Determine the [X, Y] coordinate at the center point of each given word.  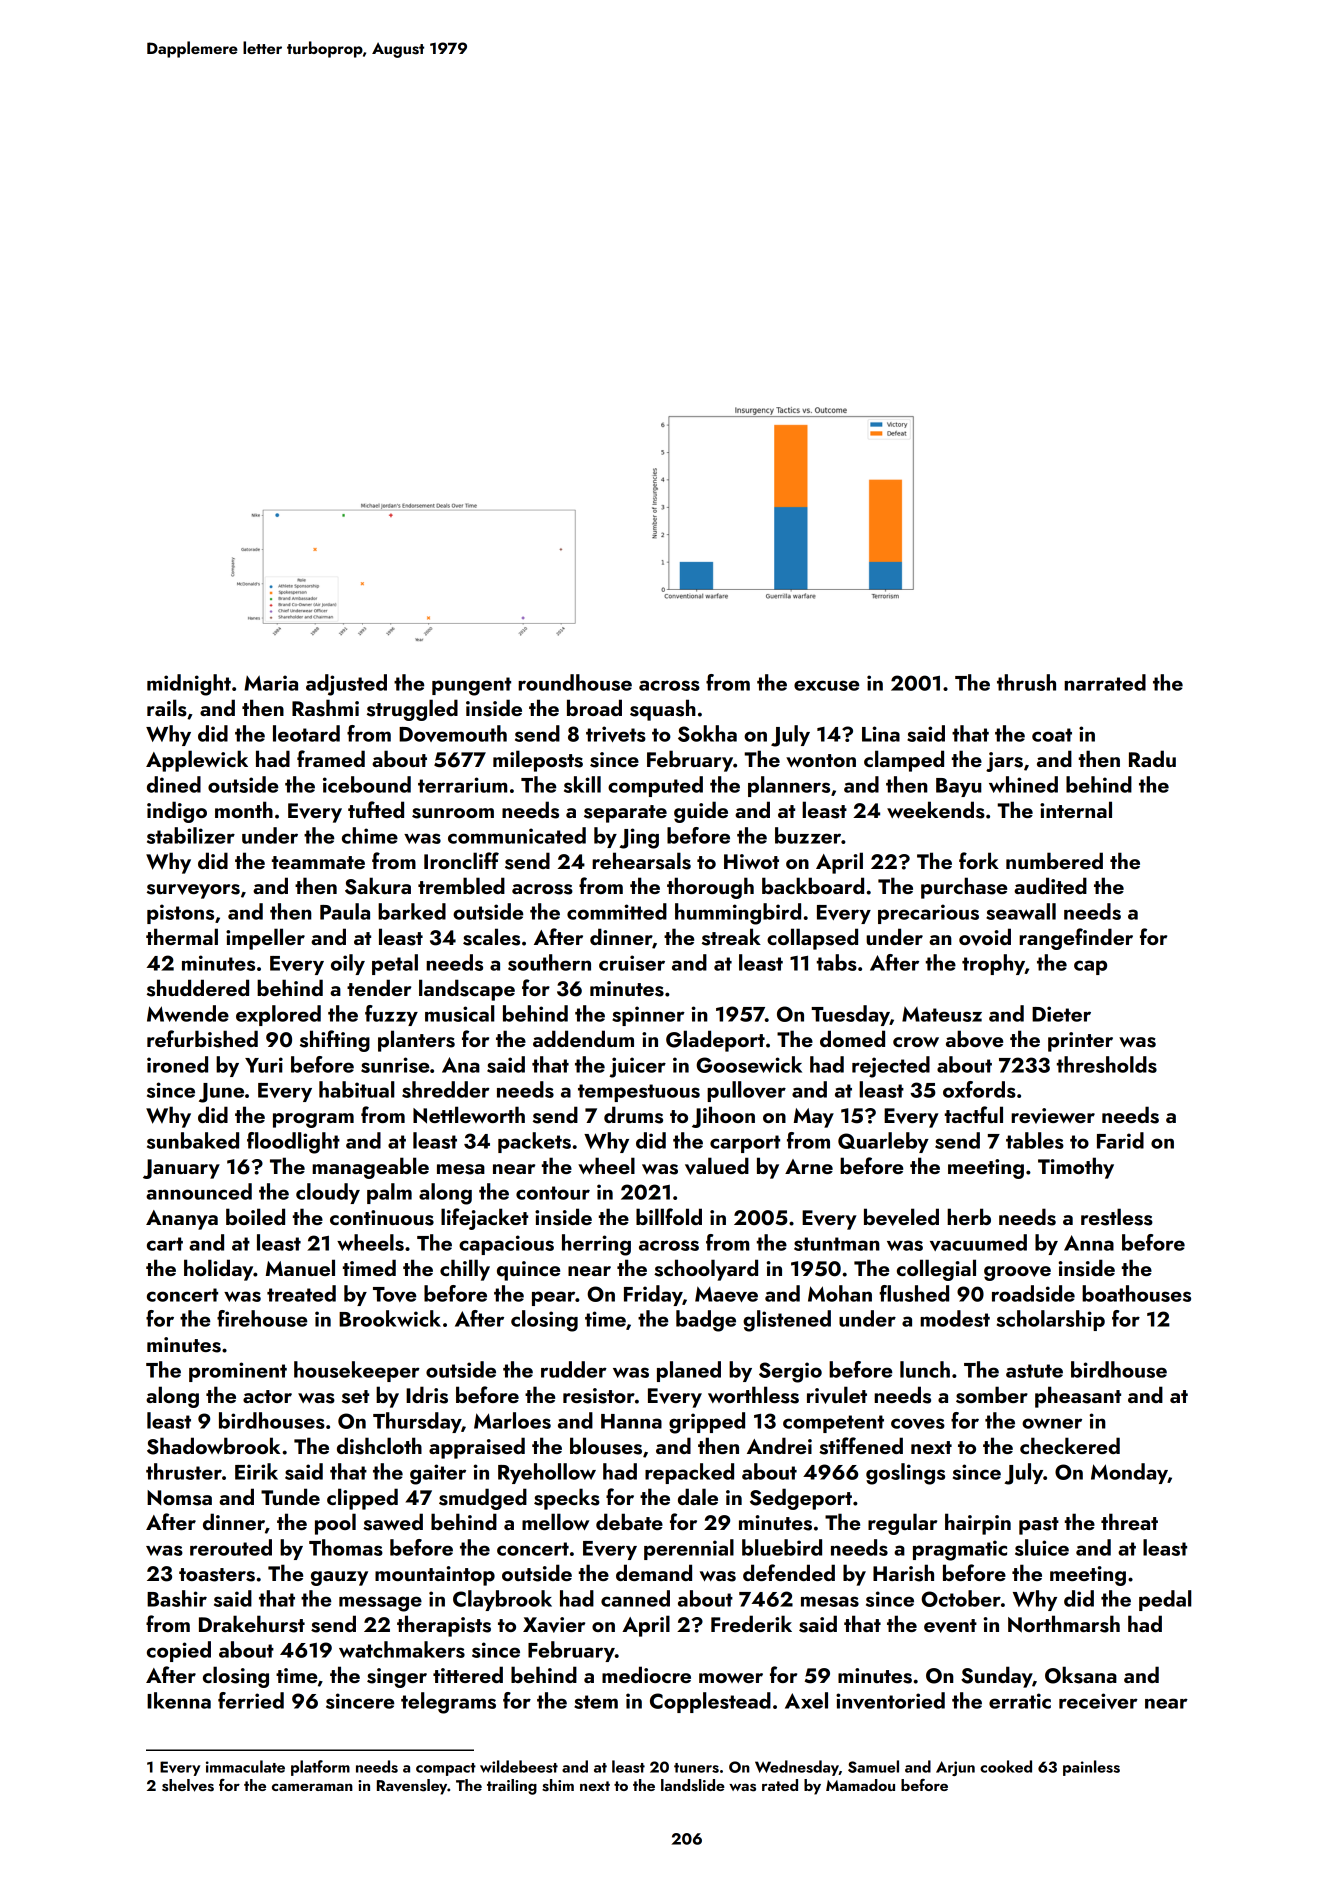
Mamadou [860, 1785]
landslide [693, 1785]
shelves [188, 1785]
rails [167, 708]
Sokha [707, 733]
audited [1050, 885]
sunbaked [193, 1140]
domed [852, 1038]
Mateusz [942, 1014]
